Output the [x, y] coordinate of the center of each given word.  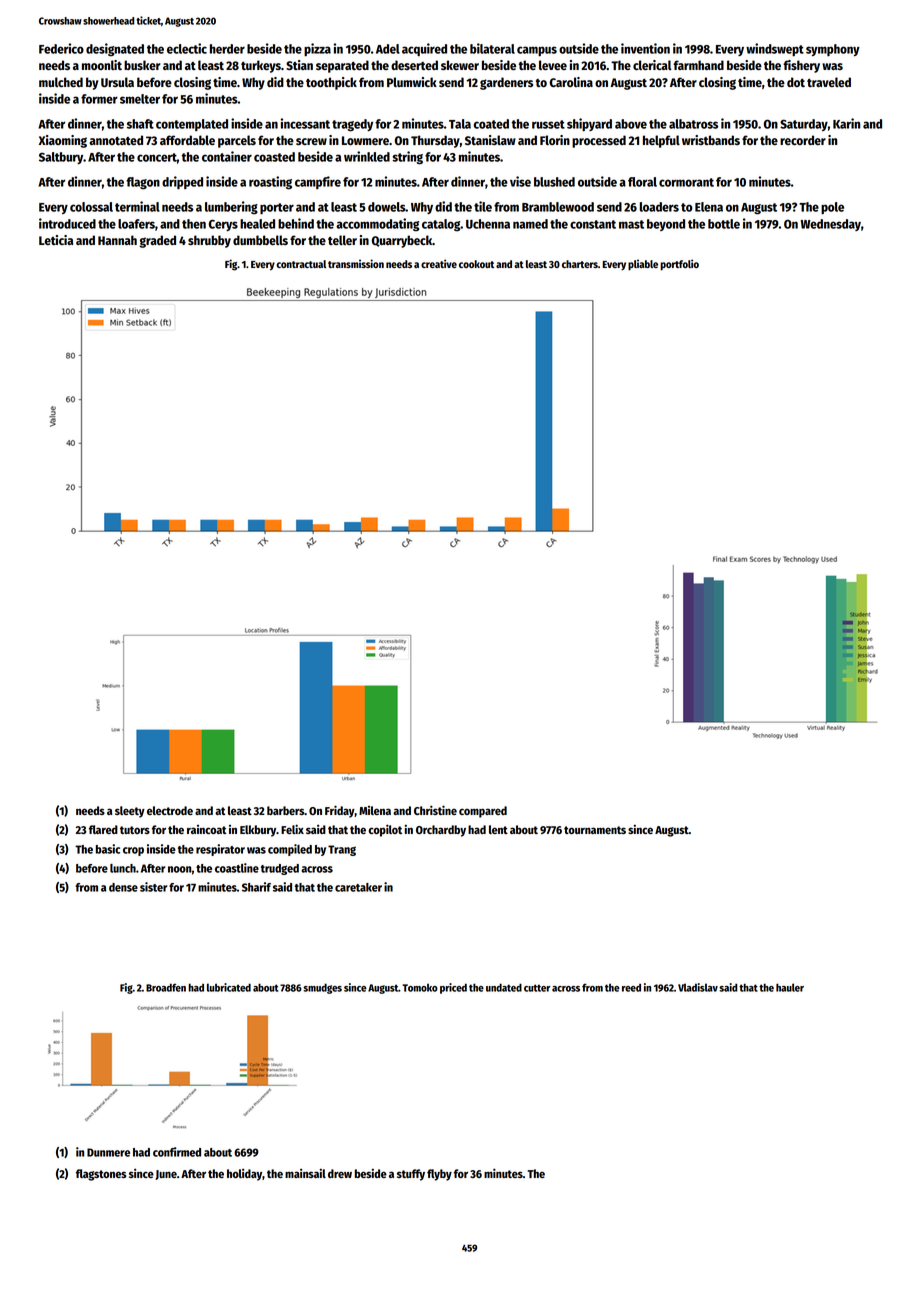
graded [157, 241]
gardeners [506, 83]
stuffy [411, 1175]
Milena [375, 810]
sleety [130, 812]
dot [796, 82]
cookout [476, 264]
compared [483, 812]
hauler [790, 987]
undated [504, 987]
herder [227, 49]
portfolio [679, 265]
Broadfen [166, 987]
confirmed [177, 1152]
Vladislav [698, 987]
